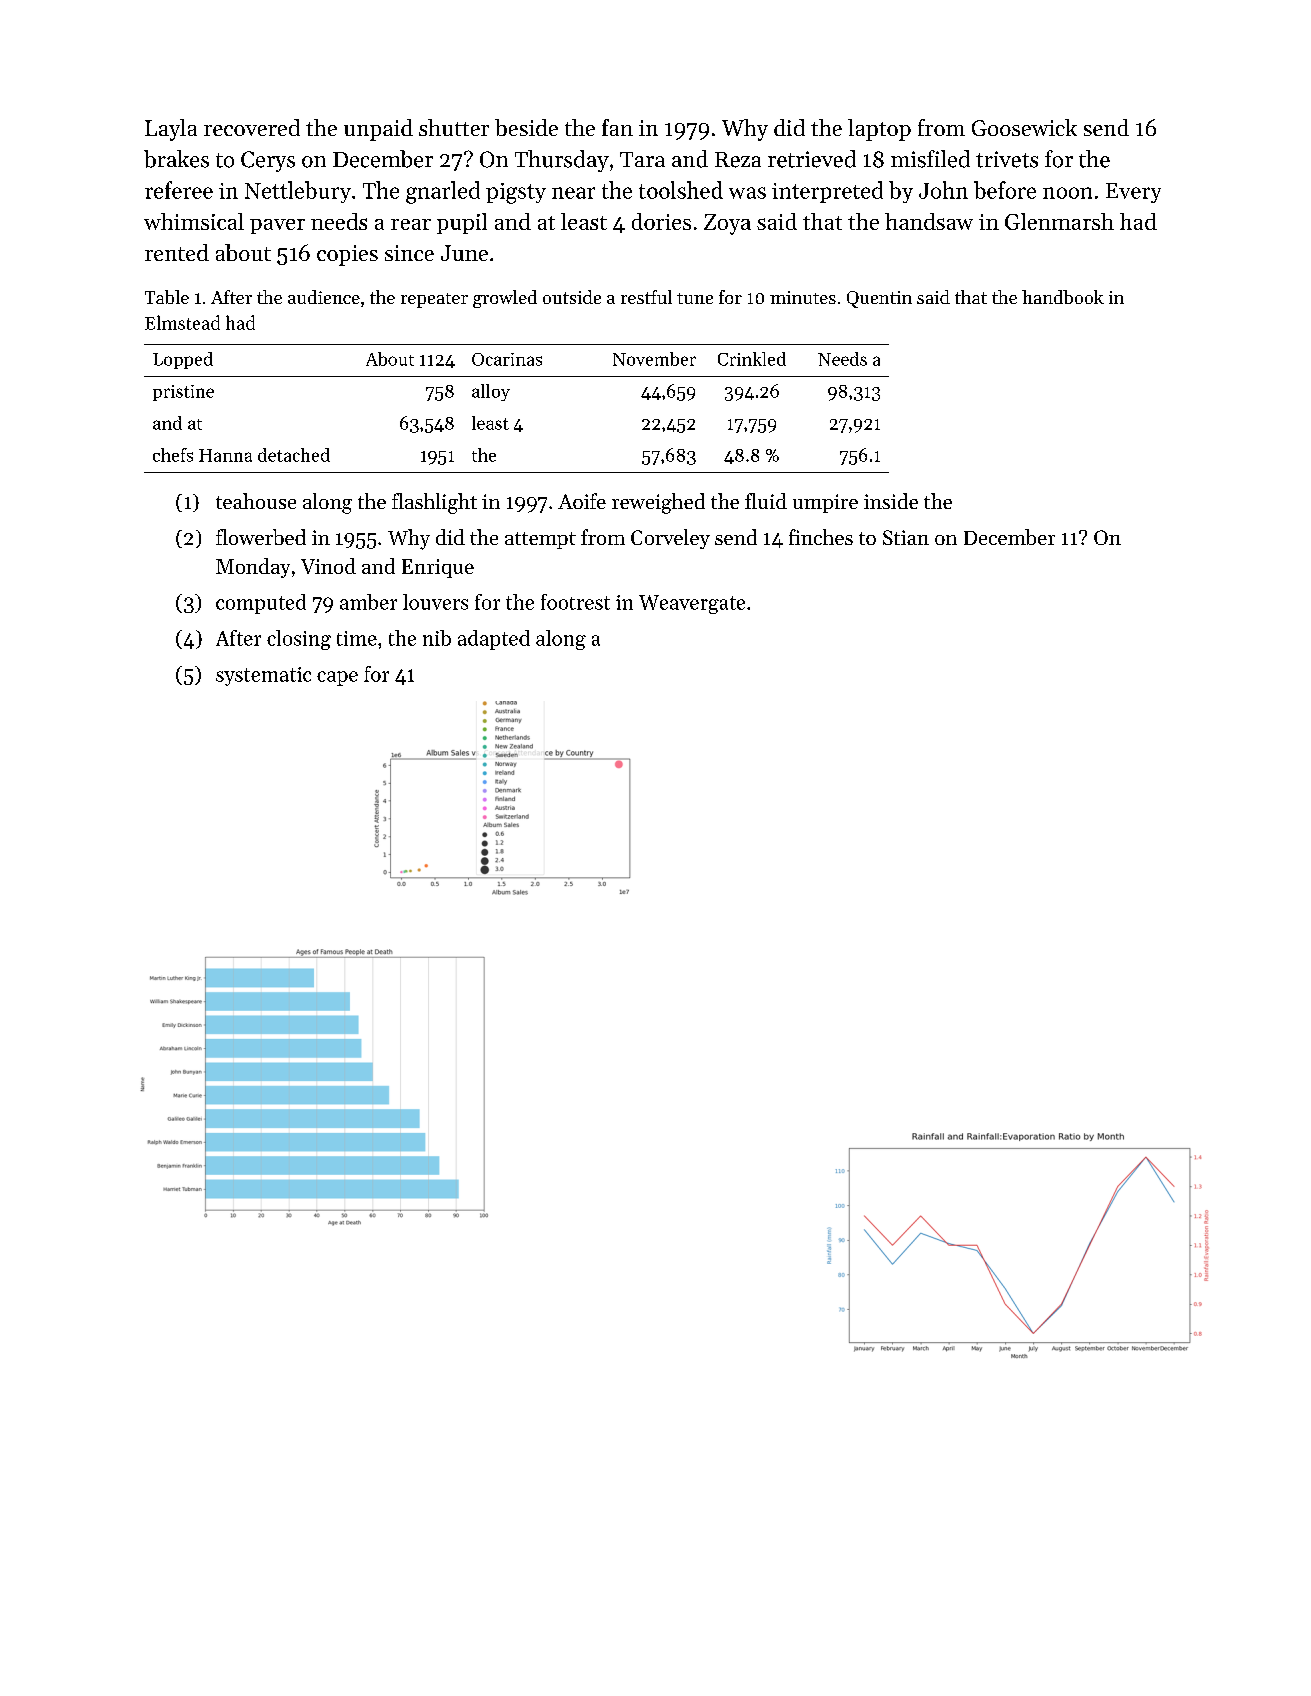 The image size is (1311, 1696). Describe the element at coordinates (646, 297) in the screenshot. I see `restful` at that location.
